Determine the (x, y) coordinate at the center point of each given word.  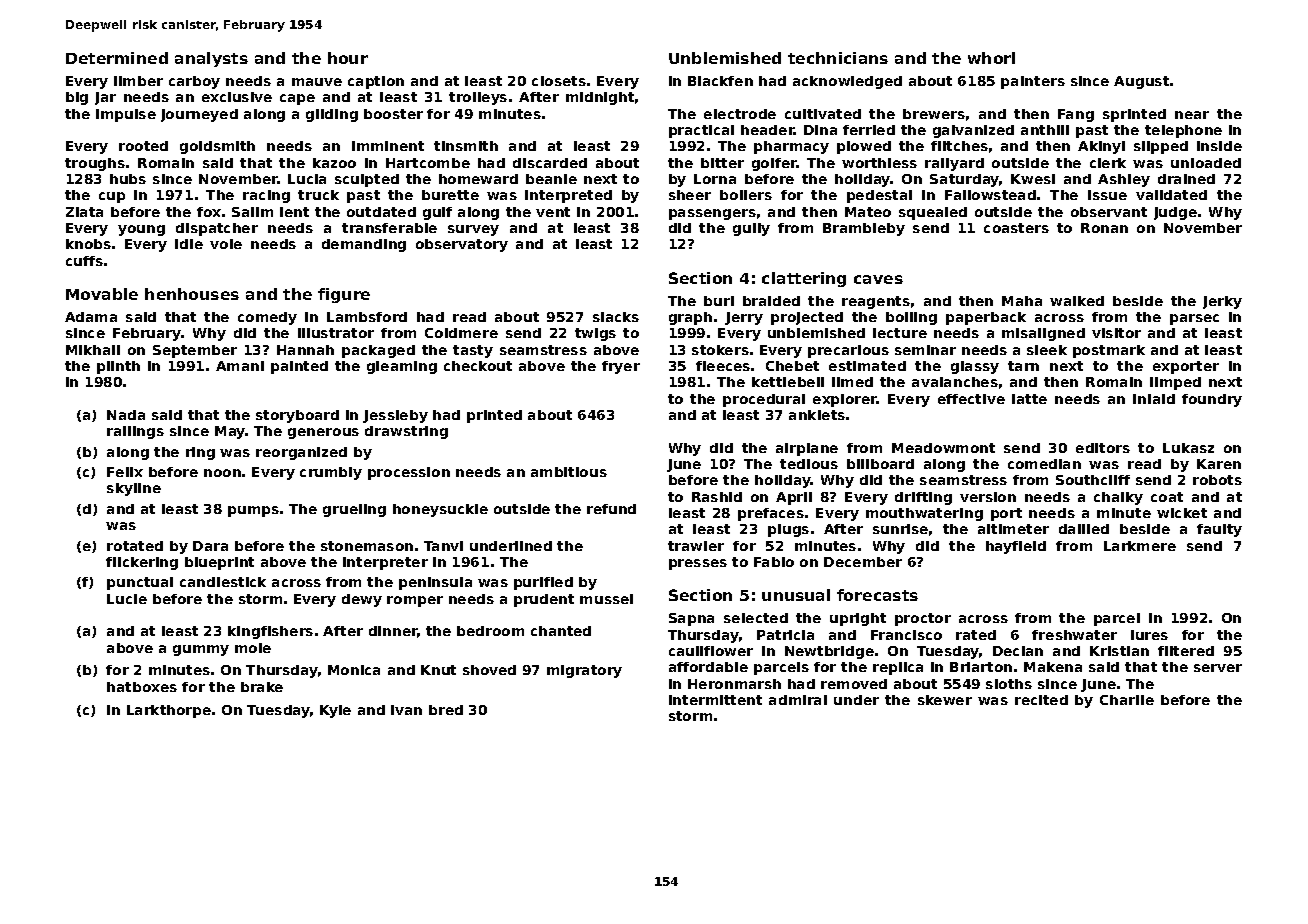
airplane (807, 449)
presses (698, 564)
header (767, 130)
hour (348, 58)
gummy (201, 650)
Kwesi (1033, 179)
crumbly (331, 473)
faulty (1219, 530)
